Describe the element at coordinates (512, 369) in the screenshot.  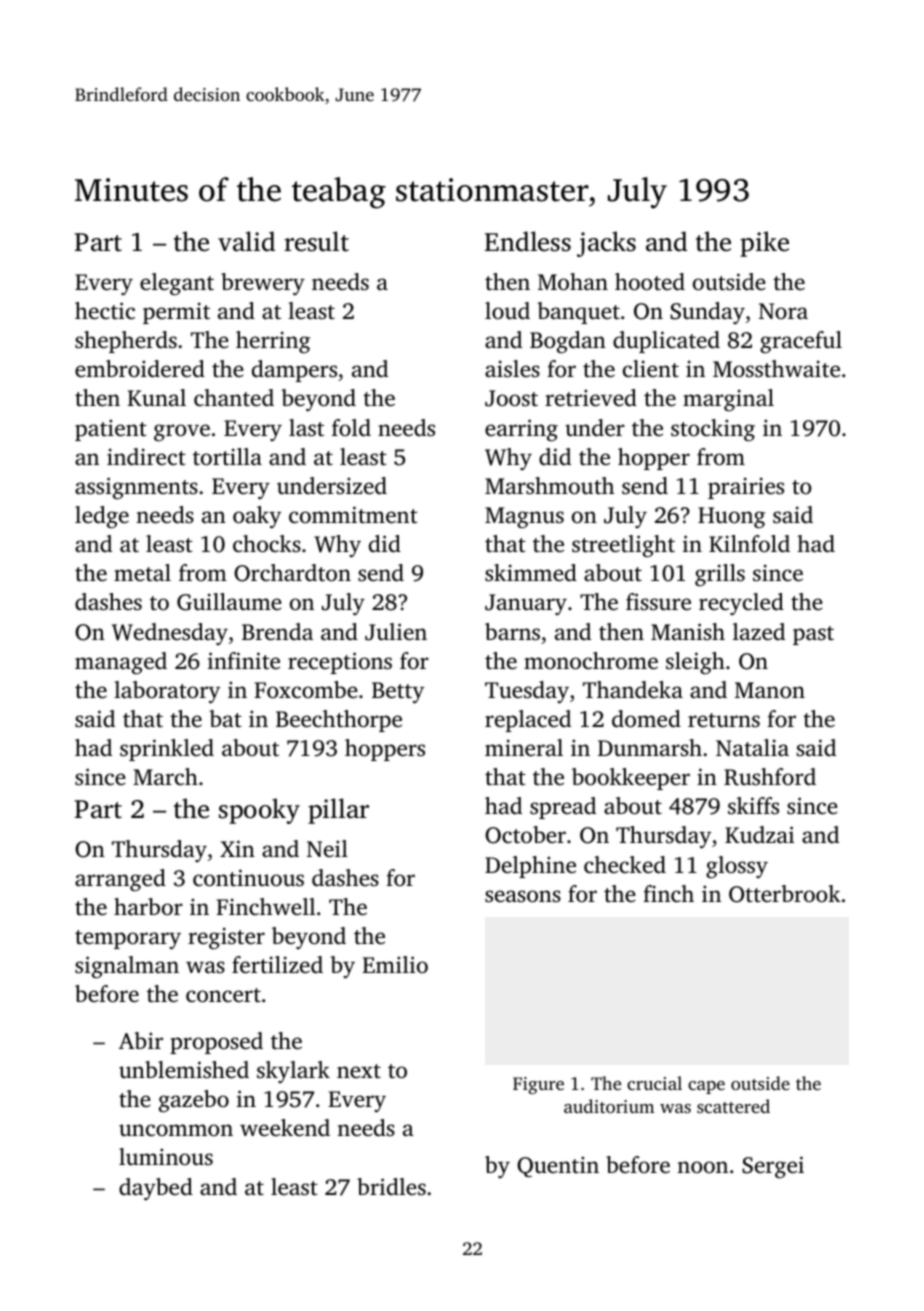
I see `aisles` at that location.
